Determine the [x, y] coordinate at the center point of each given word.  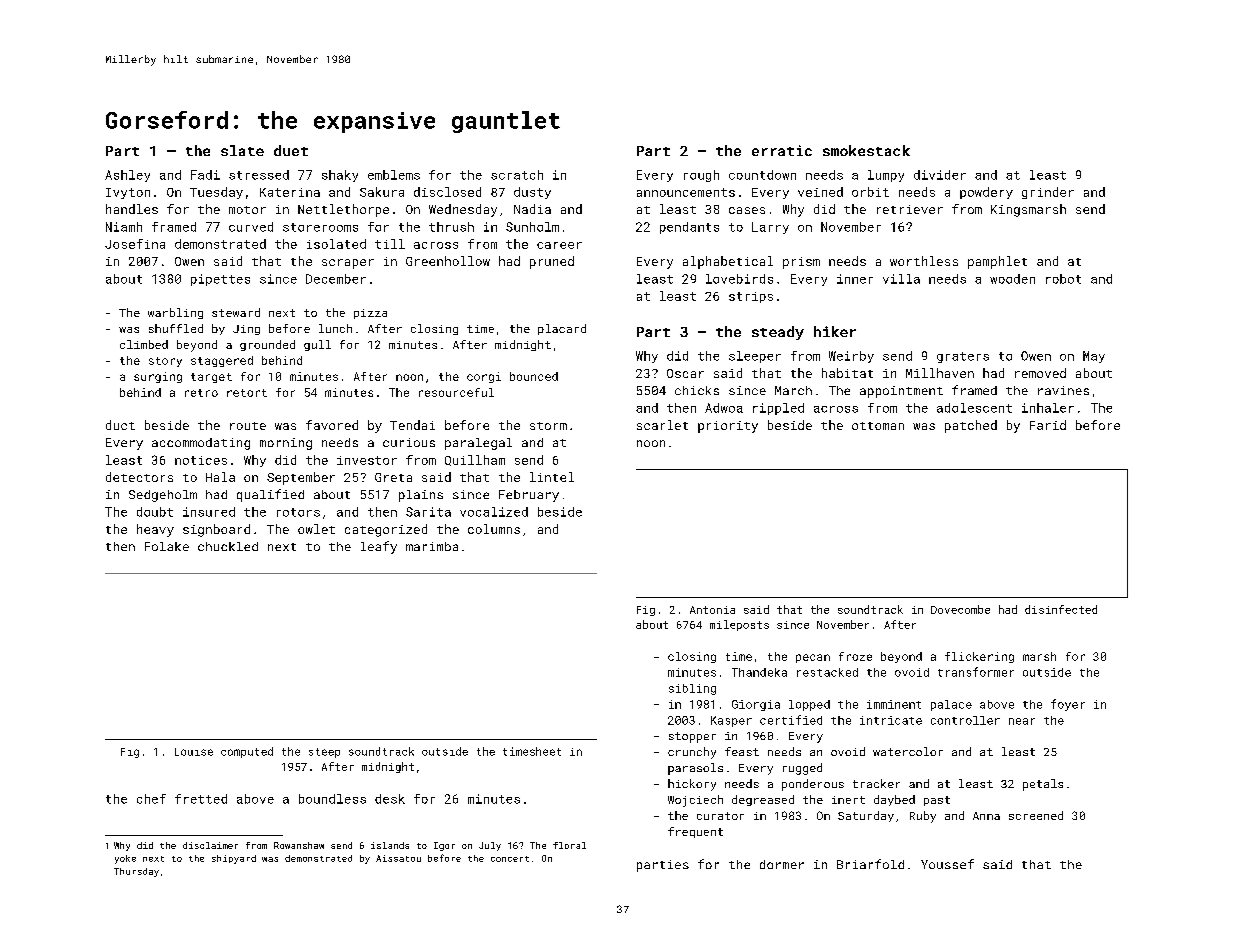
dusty [532, 193]
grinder [1048, 193]
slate [242, 150]
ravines [1063, 390]
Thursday [136, 872]
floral [569, 845]
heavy [155, 530]
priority [728, 427]
